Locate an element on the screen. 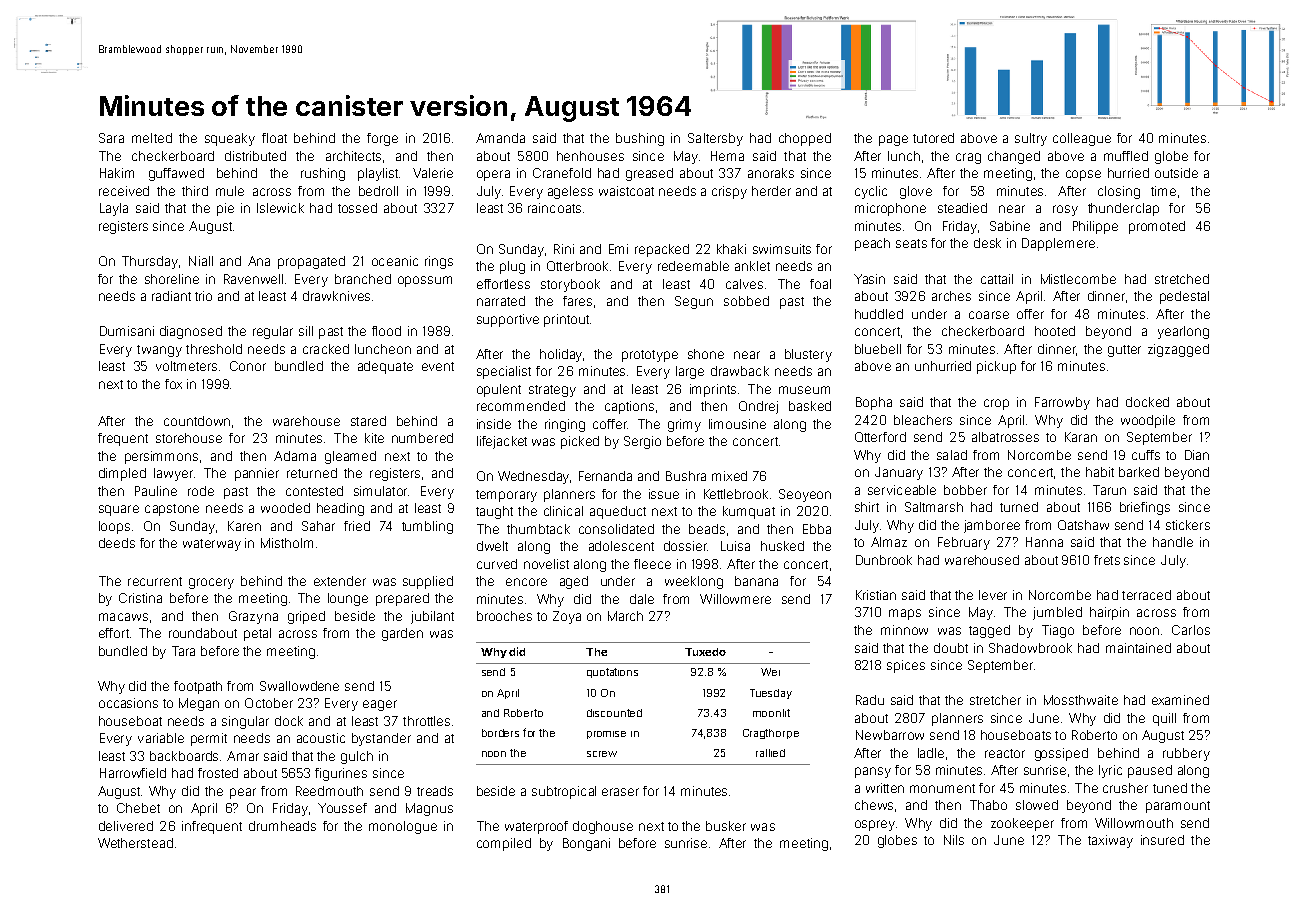  Shadowbrook is located at coordinates (1030, 648).
